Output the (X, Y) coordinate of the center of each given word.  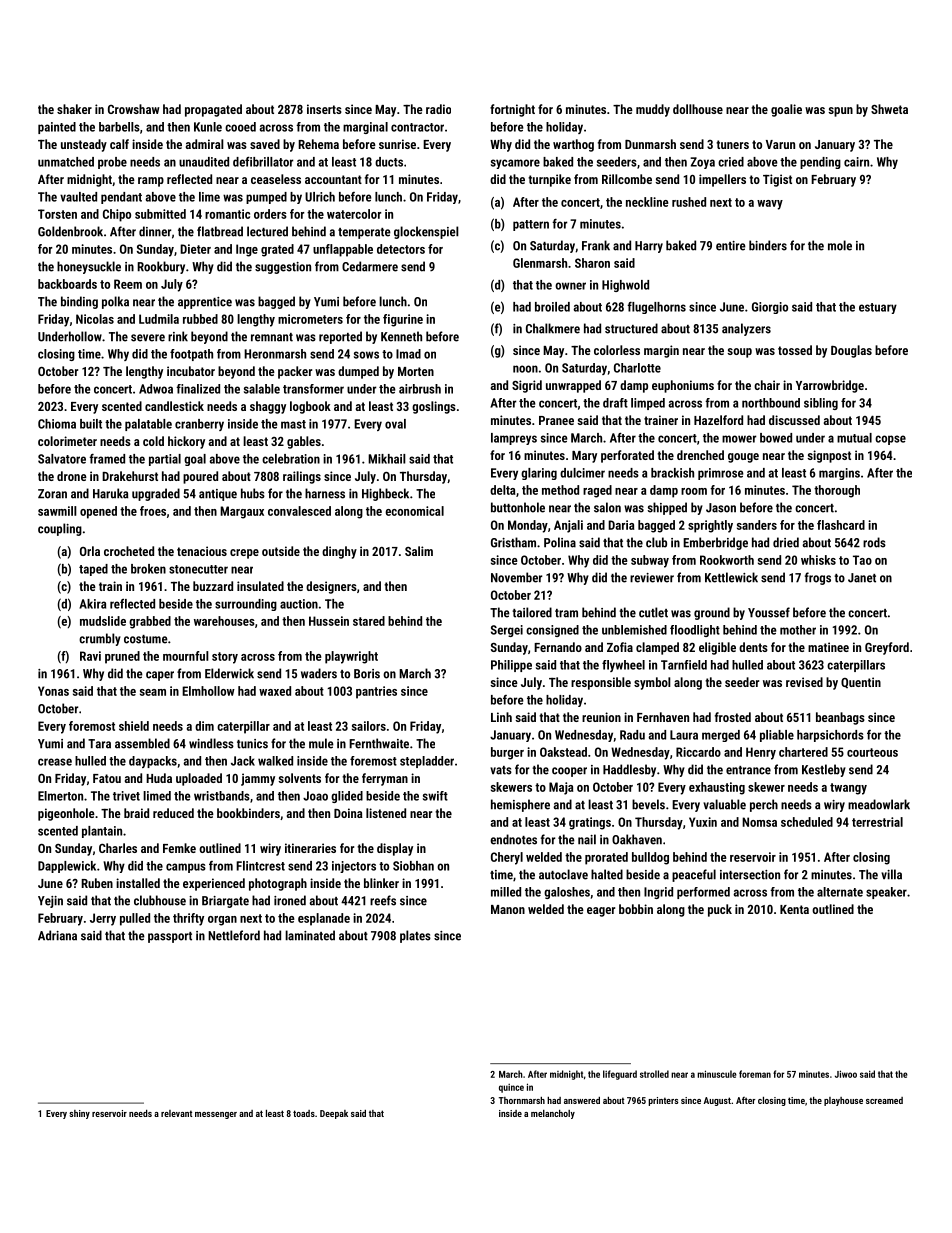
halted (607, 874)
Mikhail (387, 459)
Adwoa (156, 389)
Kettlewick (731, 577)
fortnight (512, 110)
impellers (722, 180)
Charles (118, 848)
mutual (854, 438)
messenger (216, 1115)
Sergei (507, 631)
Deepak (334, 1114)
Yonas (53, 691)
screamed (884, 1100)
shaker (74, 109)
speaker (886, 893)
